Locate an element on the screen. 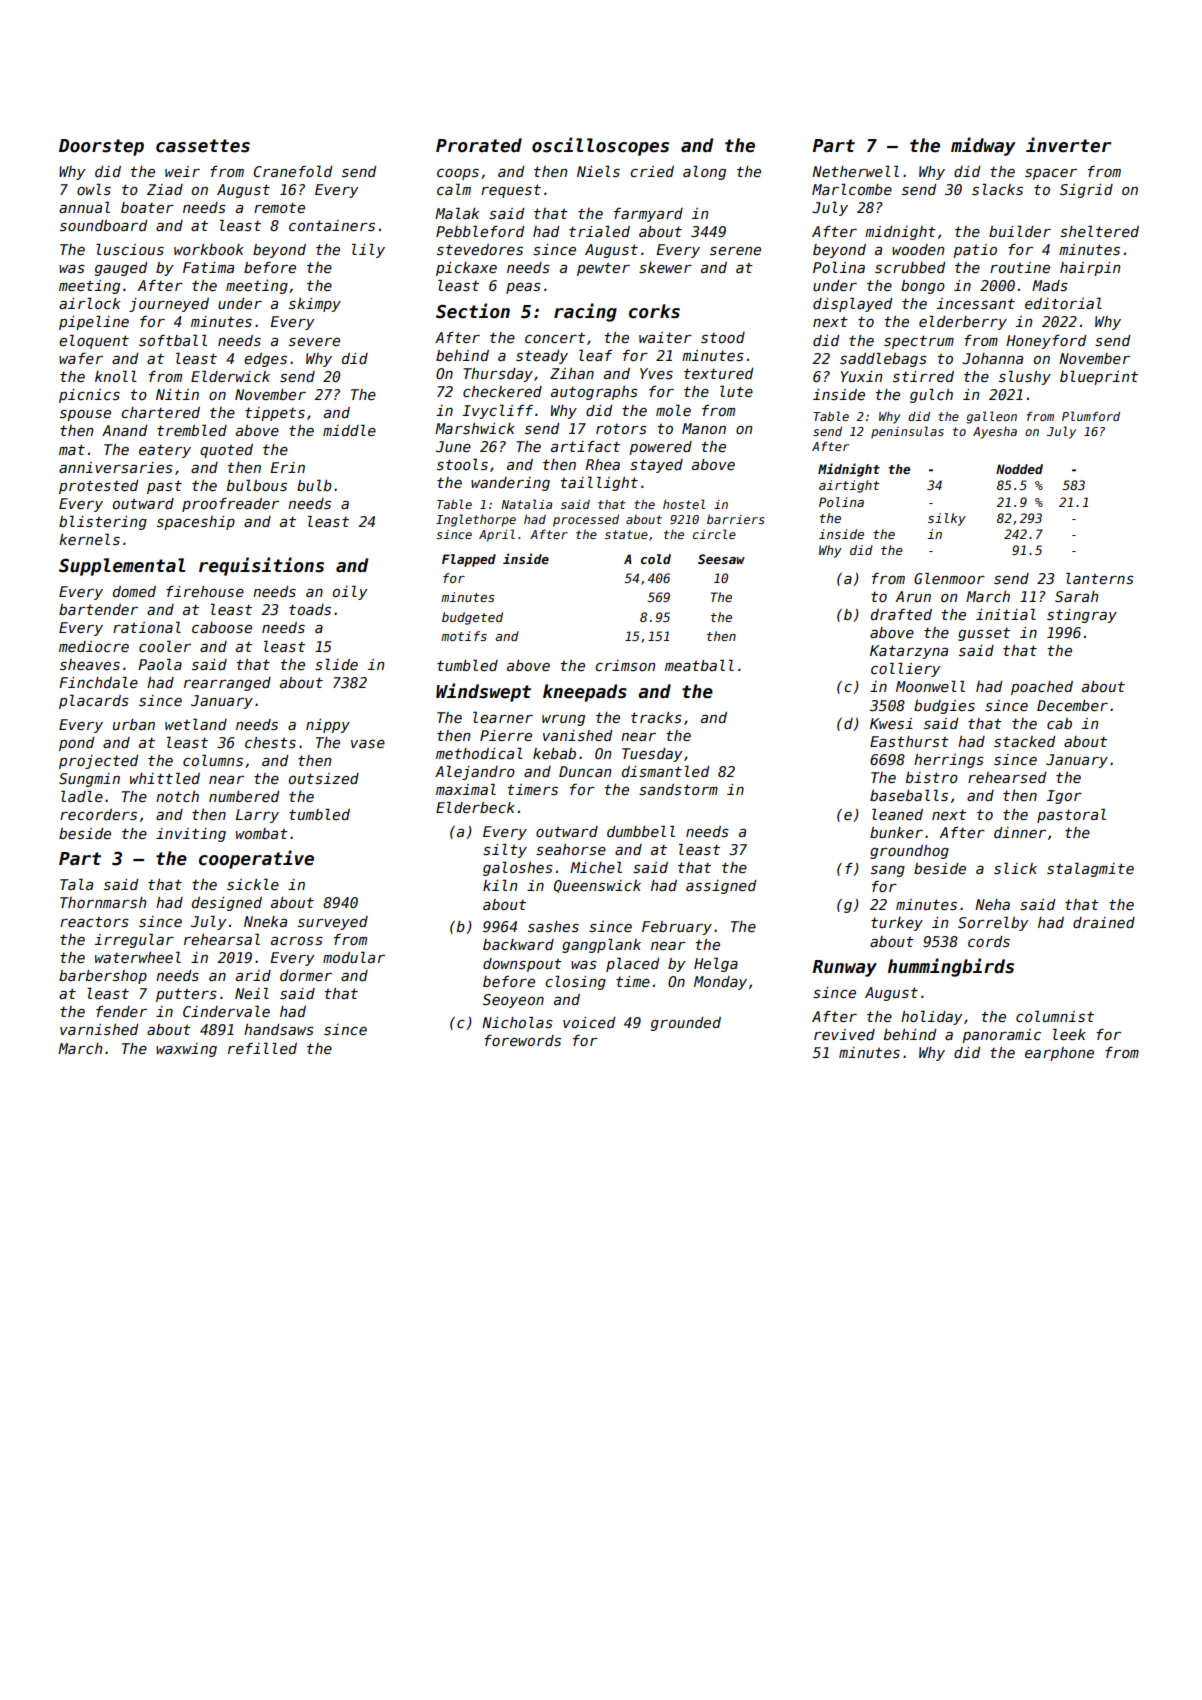 Image resolution: width=1202 pixels, height=1700 pixels. February is located at coordinates (677, 928).
